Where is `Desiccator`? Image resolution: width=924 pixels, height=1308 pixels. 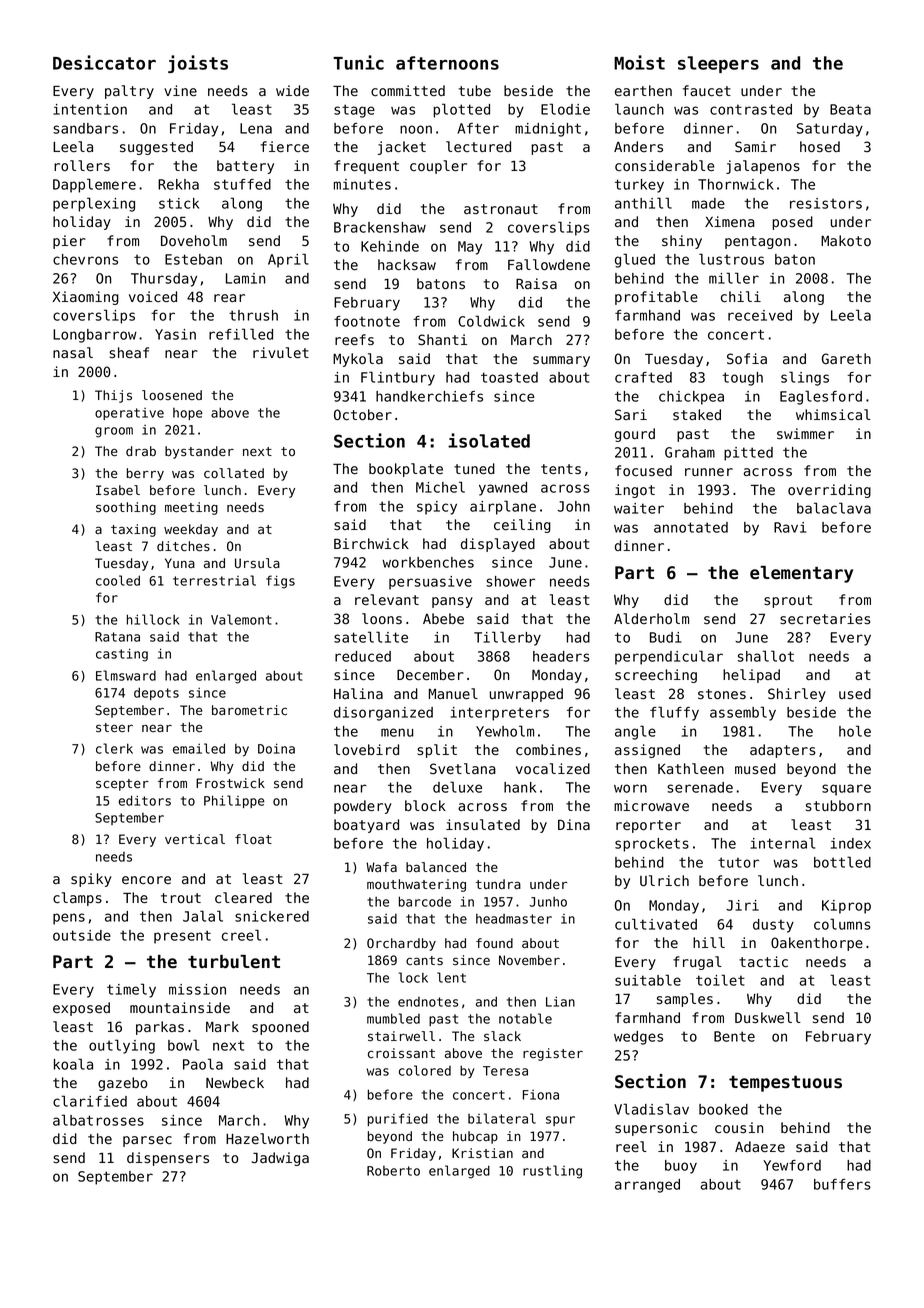 Desiccator is located at coordinates (104, 62).
